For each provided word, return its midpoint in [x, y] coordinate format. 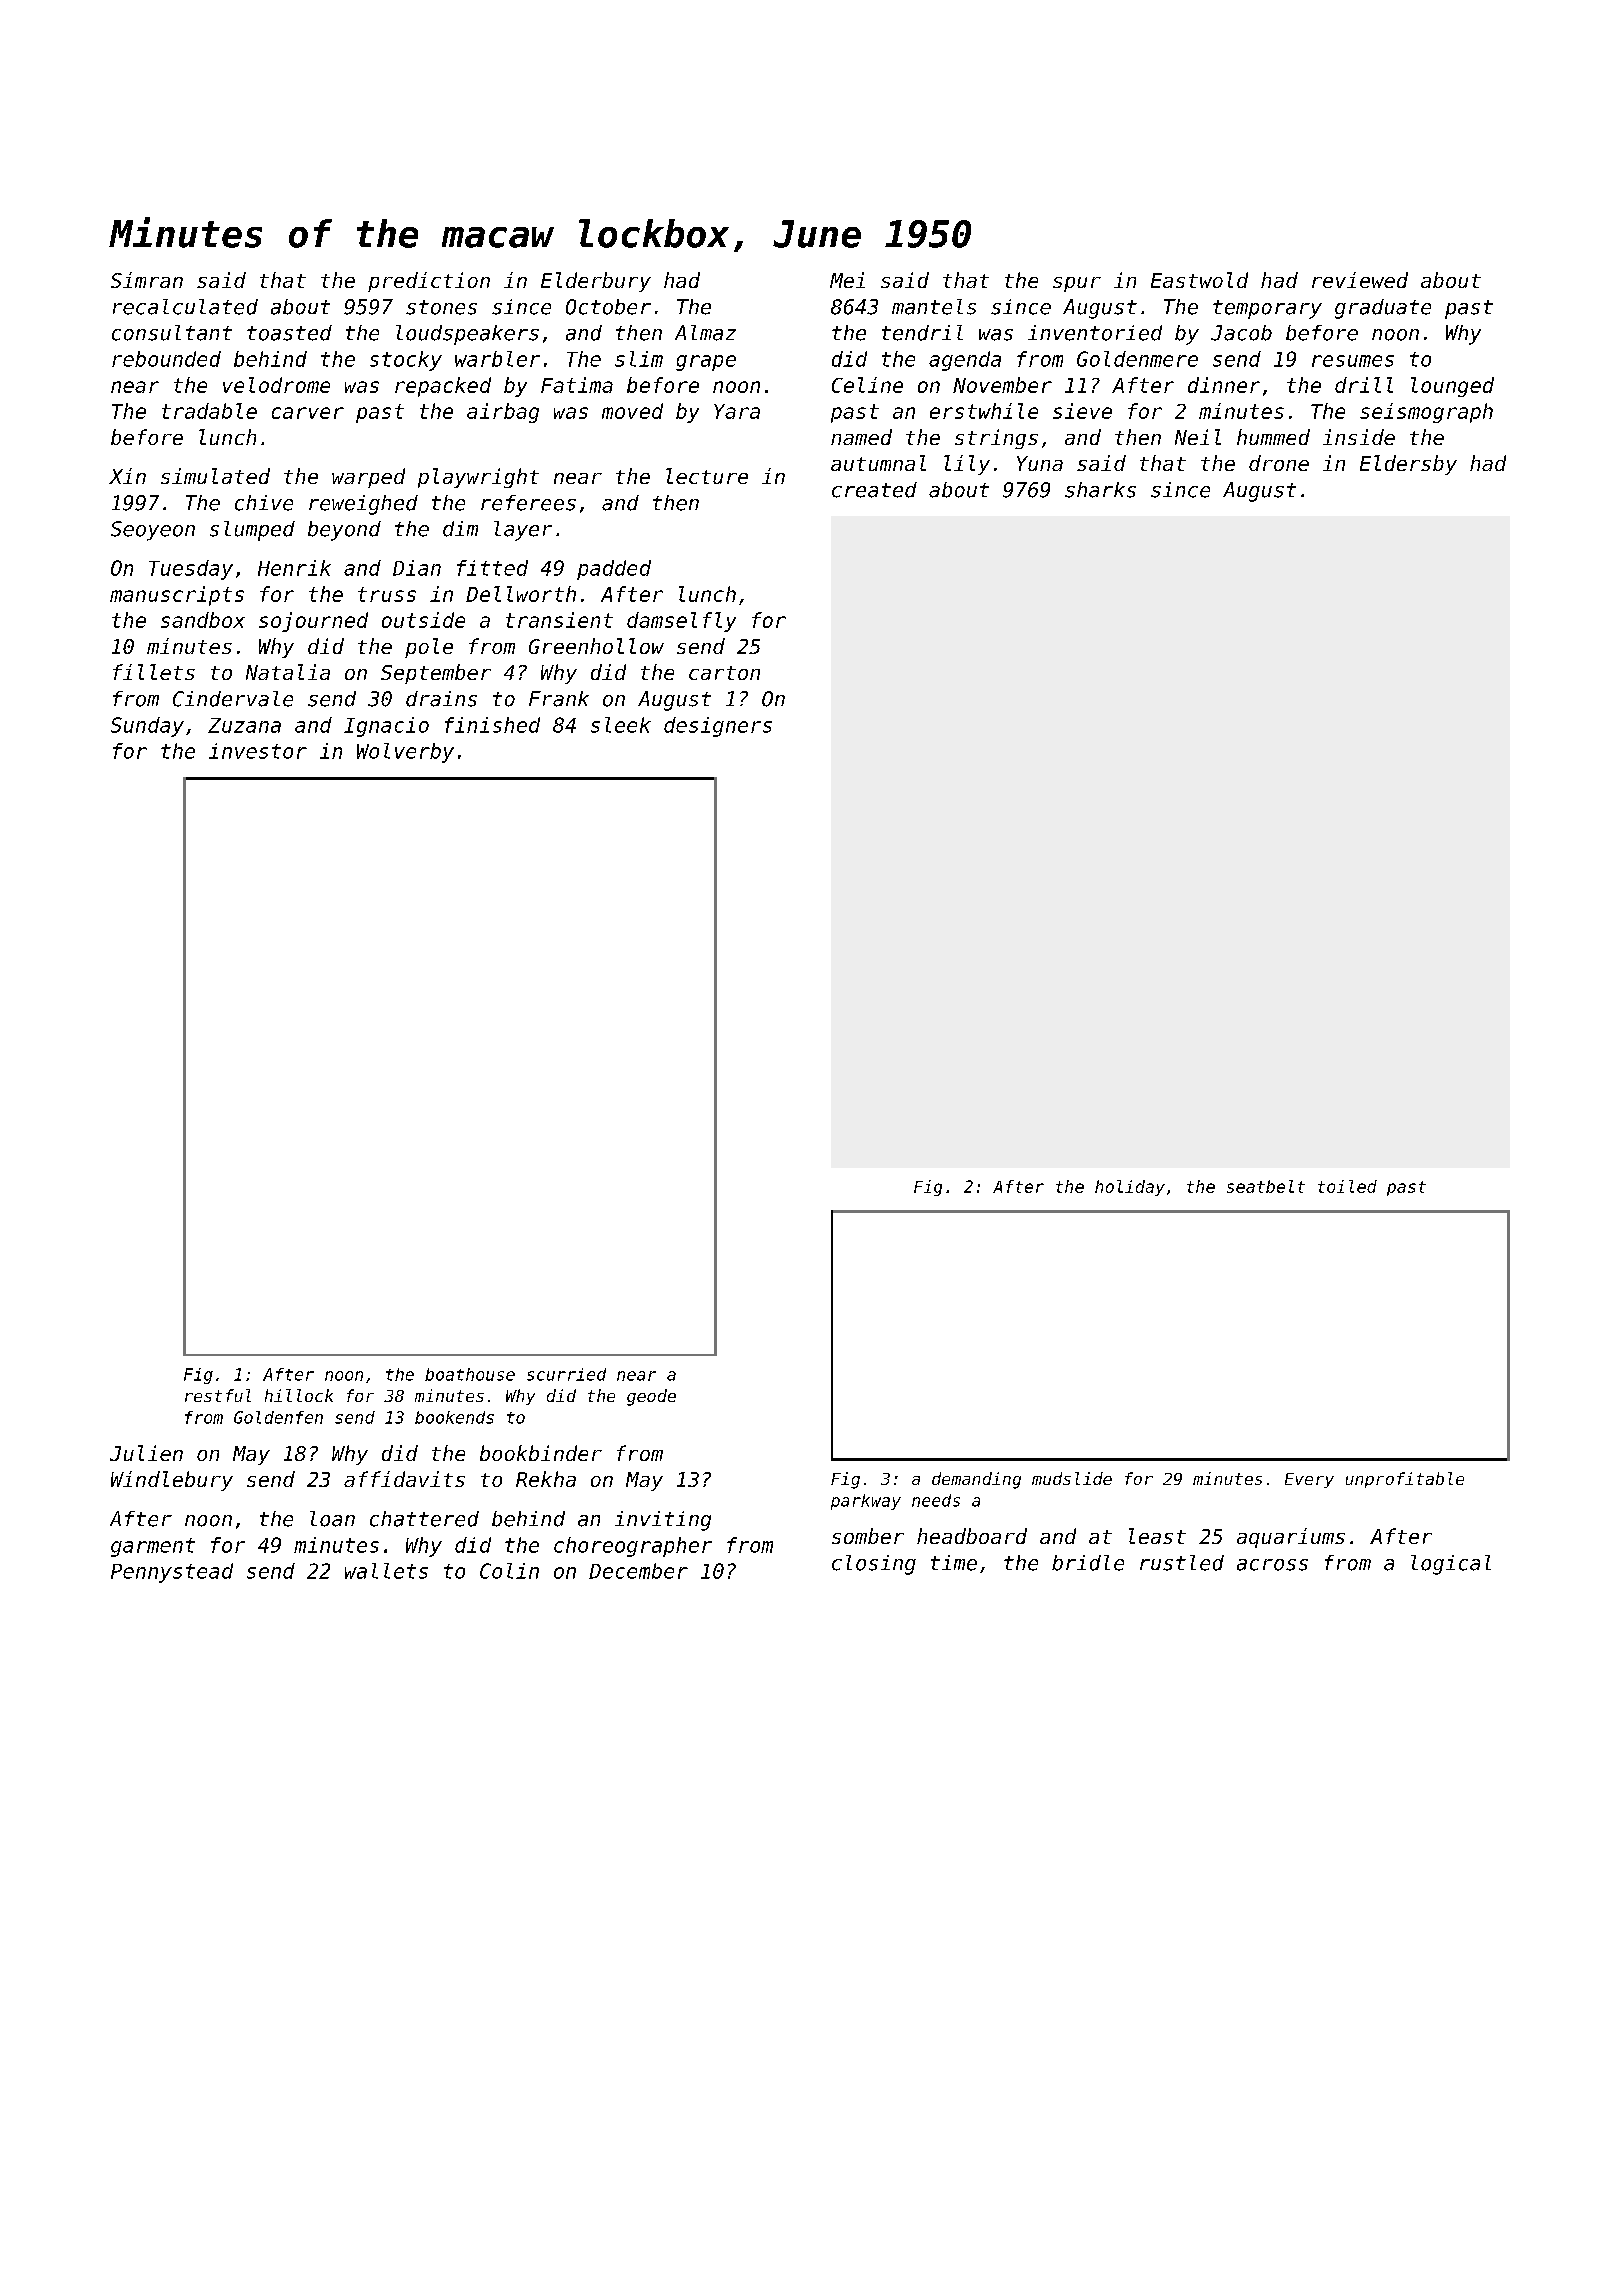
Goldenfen [278, 1417]
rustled [1182, 1563]
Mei [847, 280]
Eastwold [1199, 280]
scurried [566, 1374]
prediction [429, 282]
